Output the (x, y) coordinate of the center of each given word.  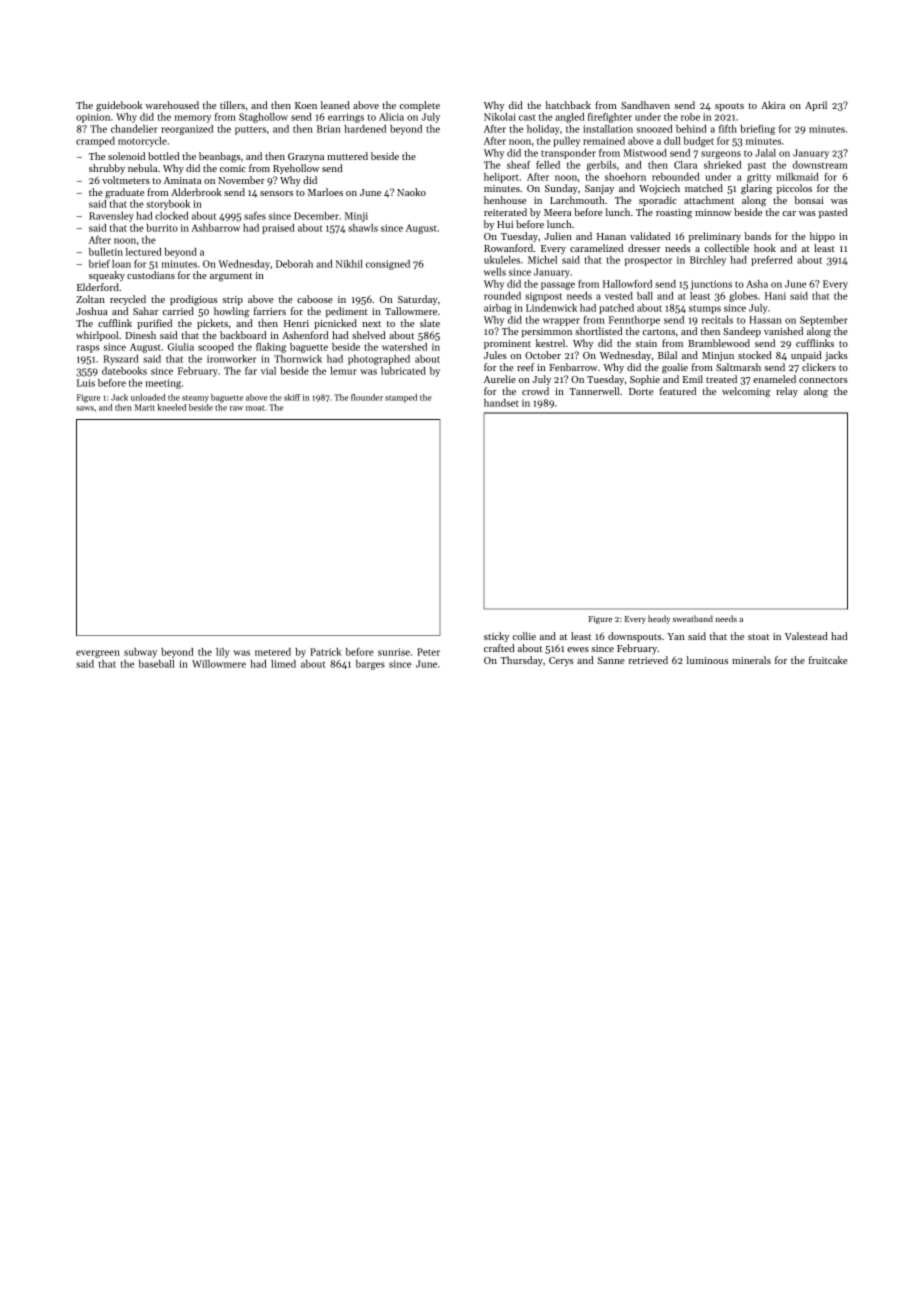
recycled (128, 300)
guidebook (119, 106)
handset (501, 403)
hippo (822, 237)
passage (558, 286)
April (816, 106)
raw (236, 408)
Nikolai (500, 117)
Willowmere (219, 664)
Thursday (521, 661)
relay (787, 392)
